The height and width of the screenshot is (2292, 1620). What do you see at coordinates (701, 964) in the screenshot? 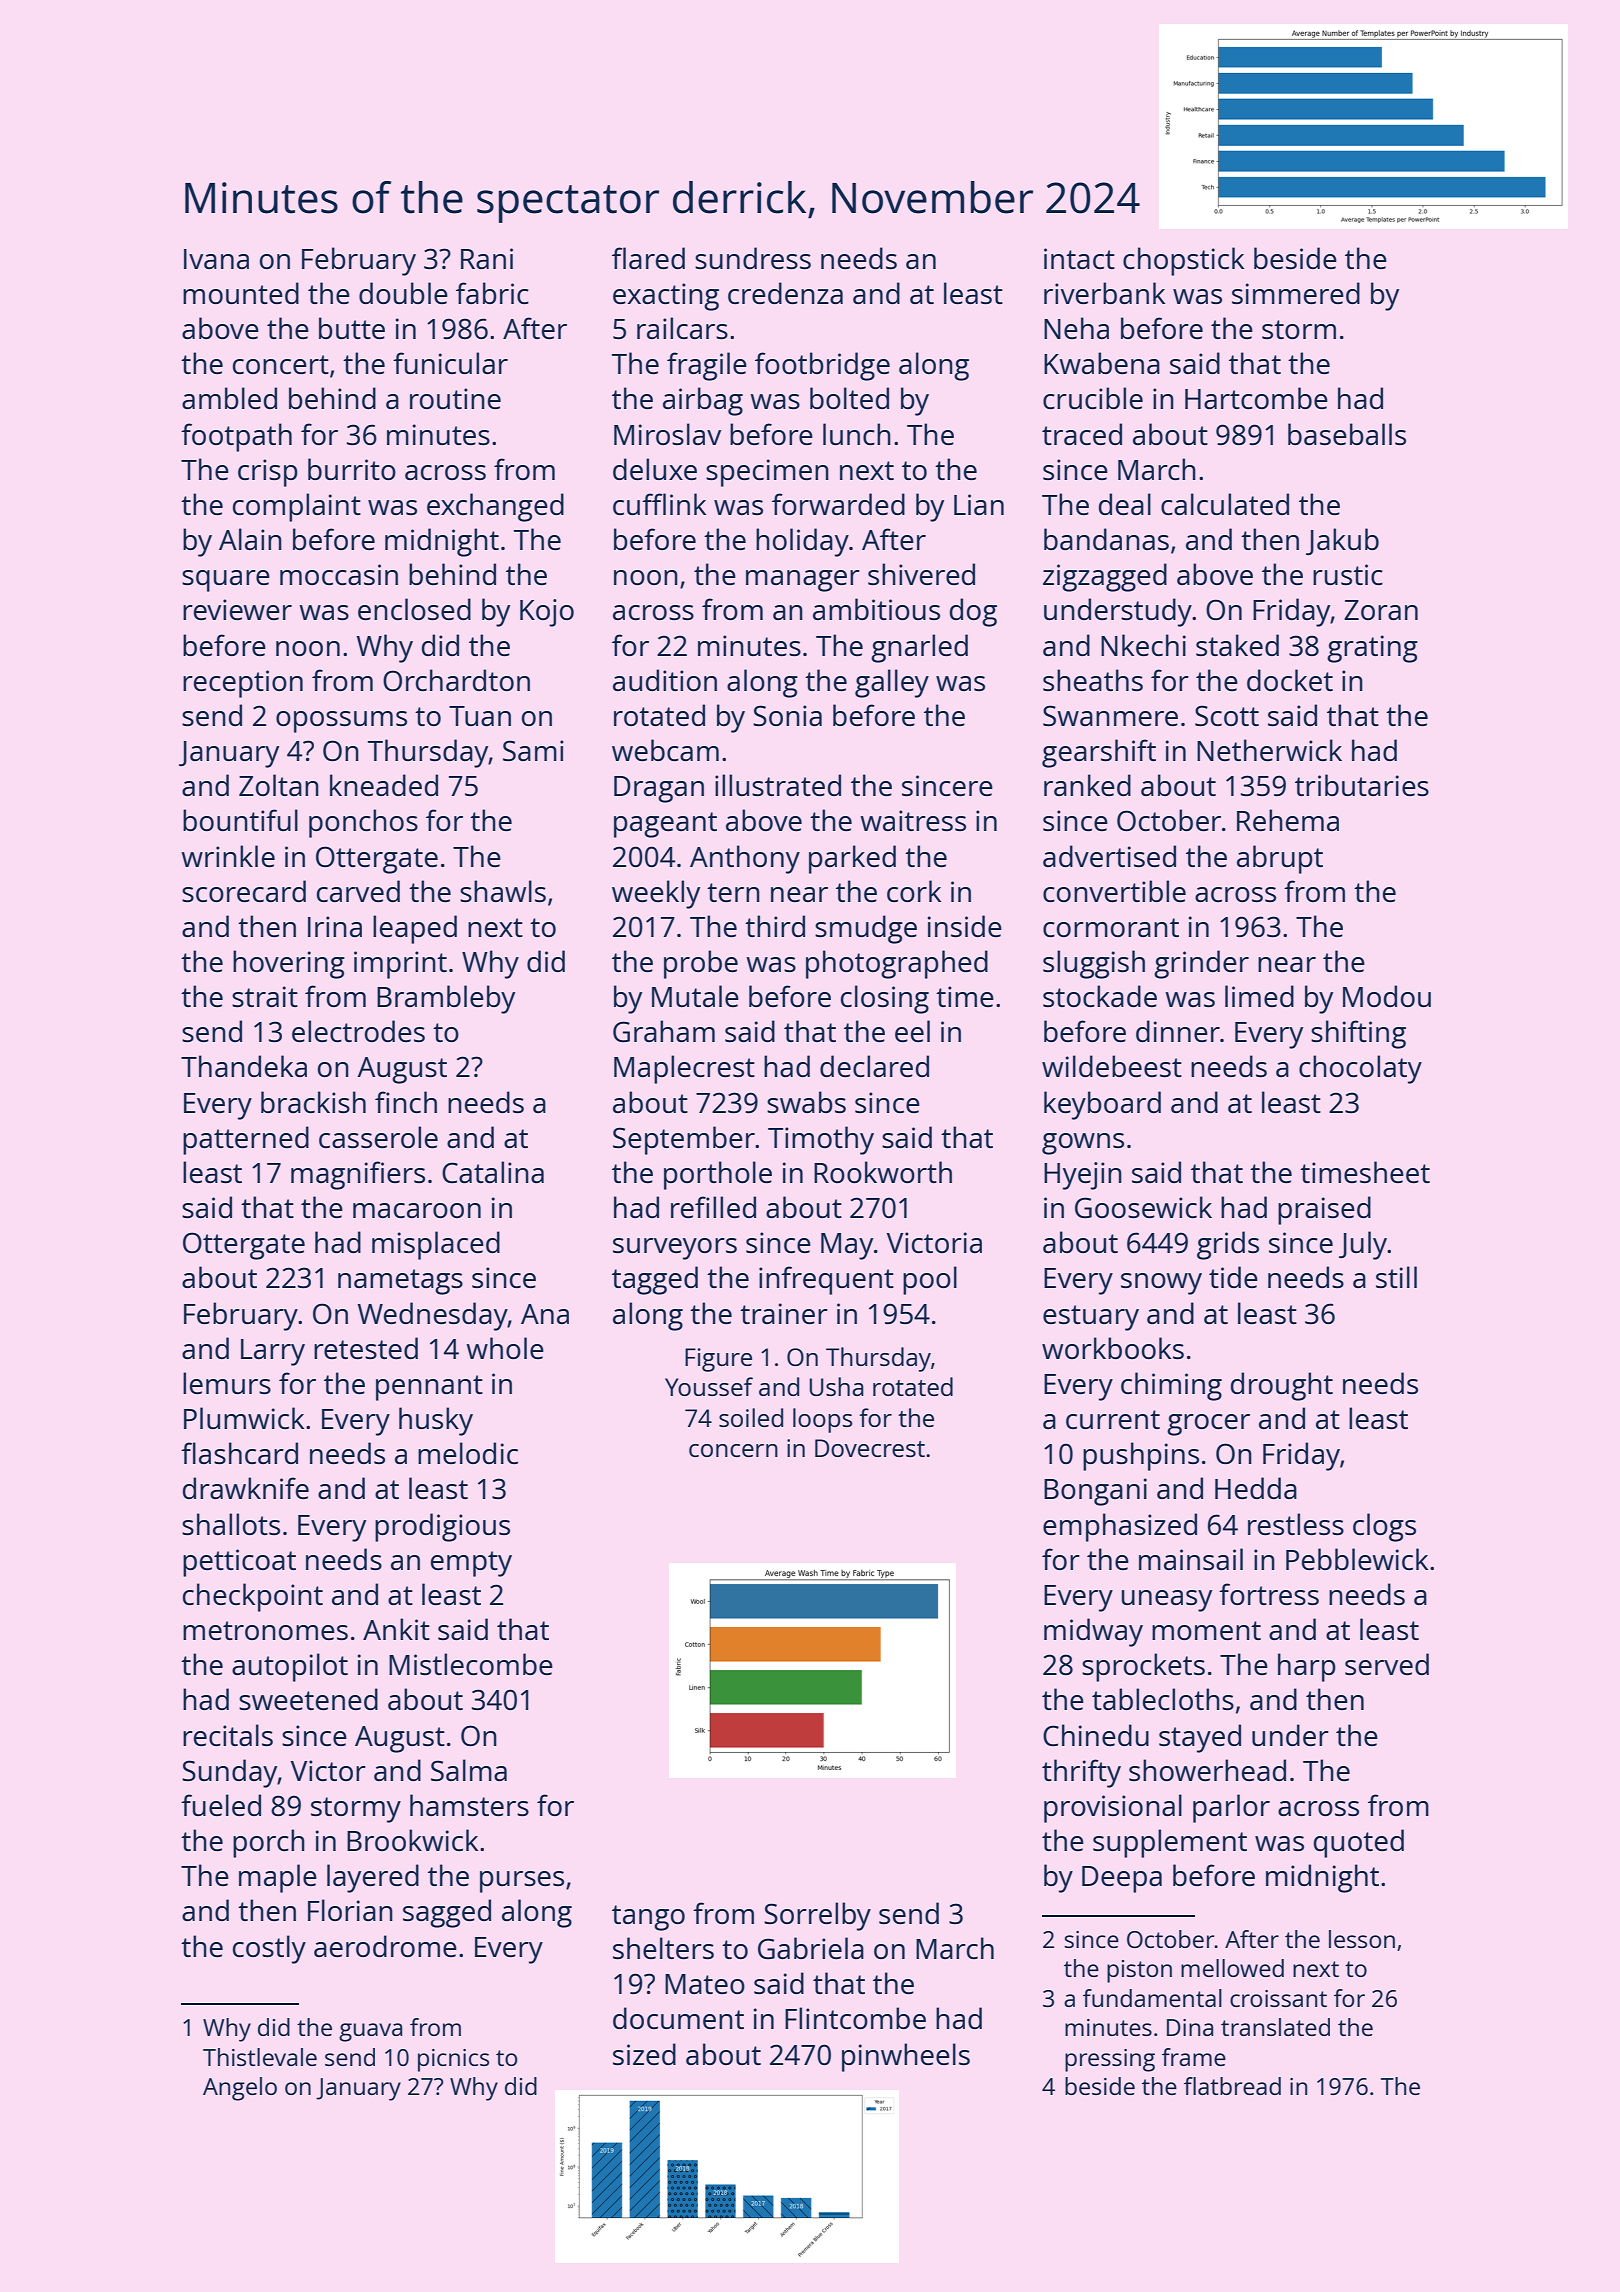
I see `probe` at bounding box center [701, 964].
